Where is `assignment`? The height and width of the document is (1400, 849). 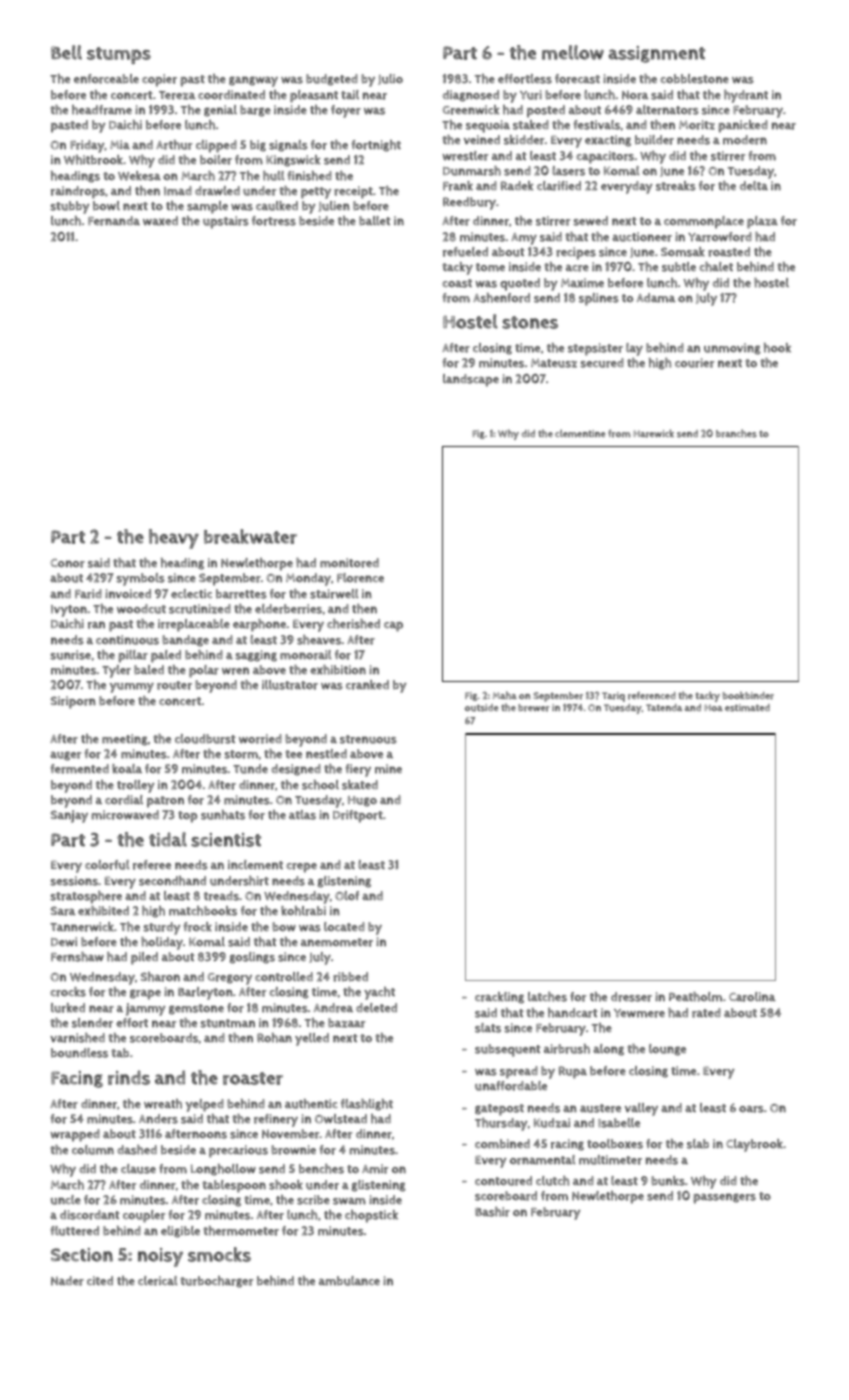
assignment is located at coordinates (657, 54).
